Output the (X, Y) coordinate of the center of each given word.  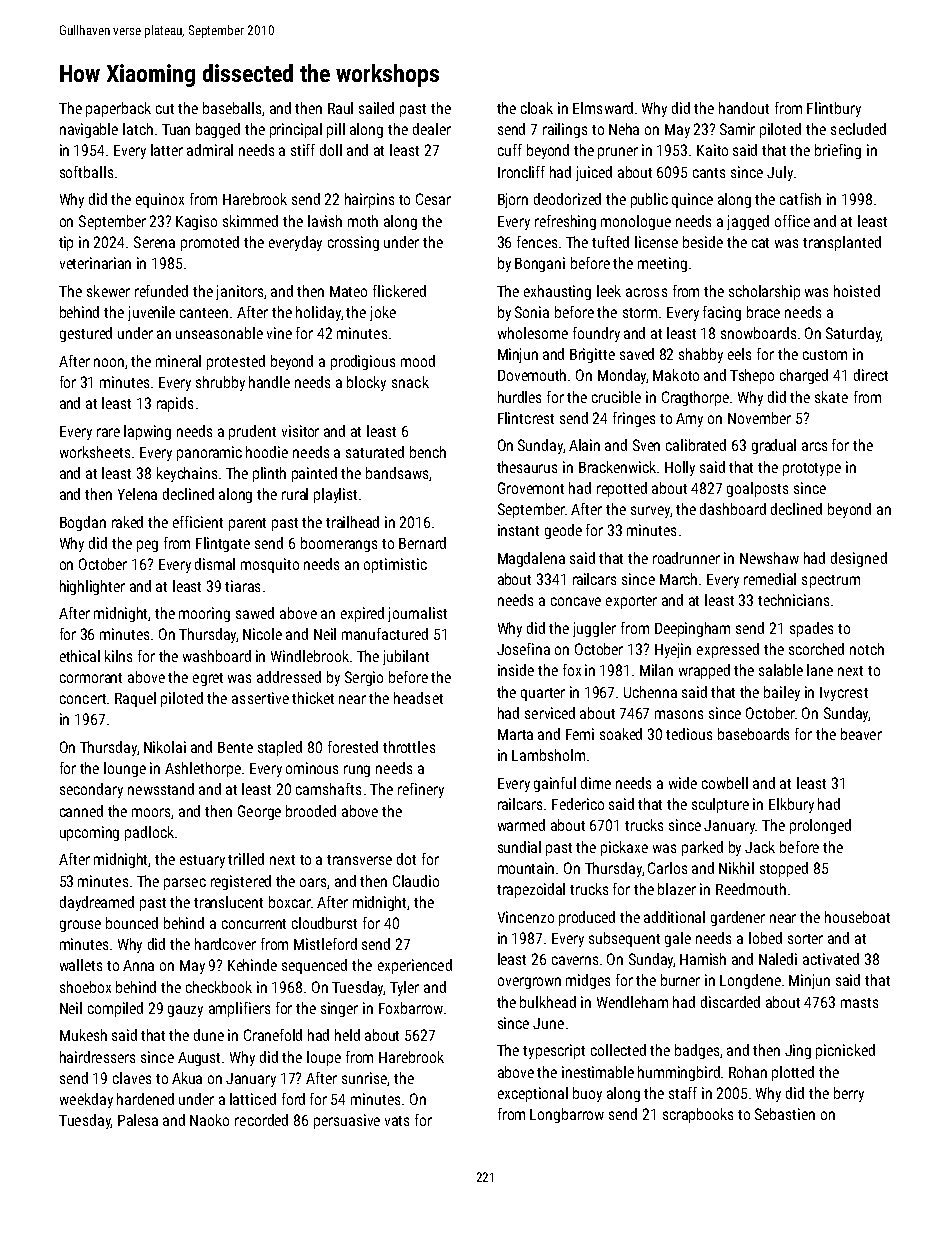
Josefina (523, 649)
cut (165, 109)
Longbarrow (567, 1115)
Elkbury (791, 805)
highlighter (92, 587)
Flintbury (834, 109)
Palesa (138, 1120)
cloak (537, 108)
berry (849, 1094)
